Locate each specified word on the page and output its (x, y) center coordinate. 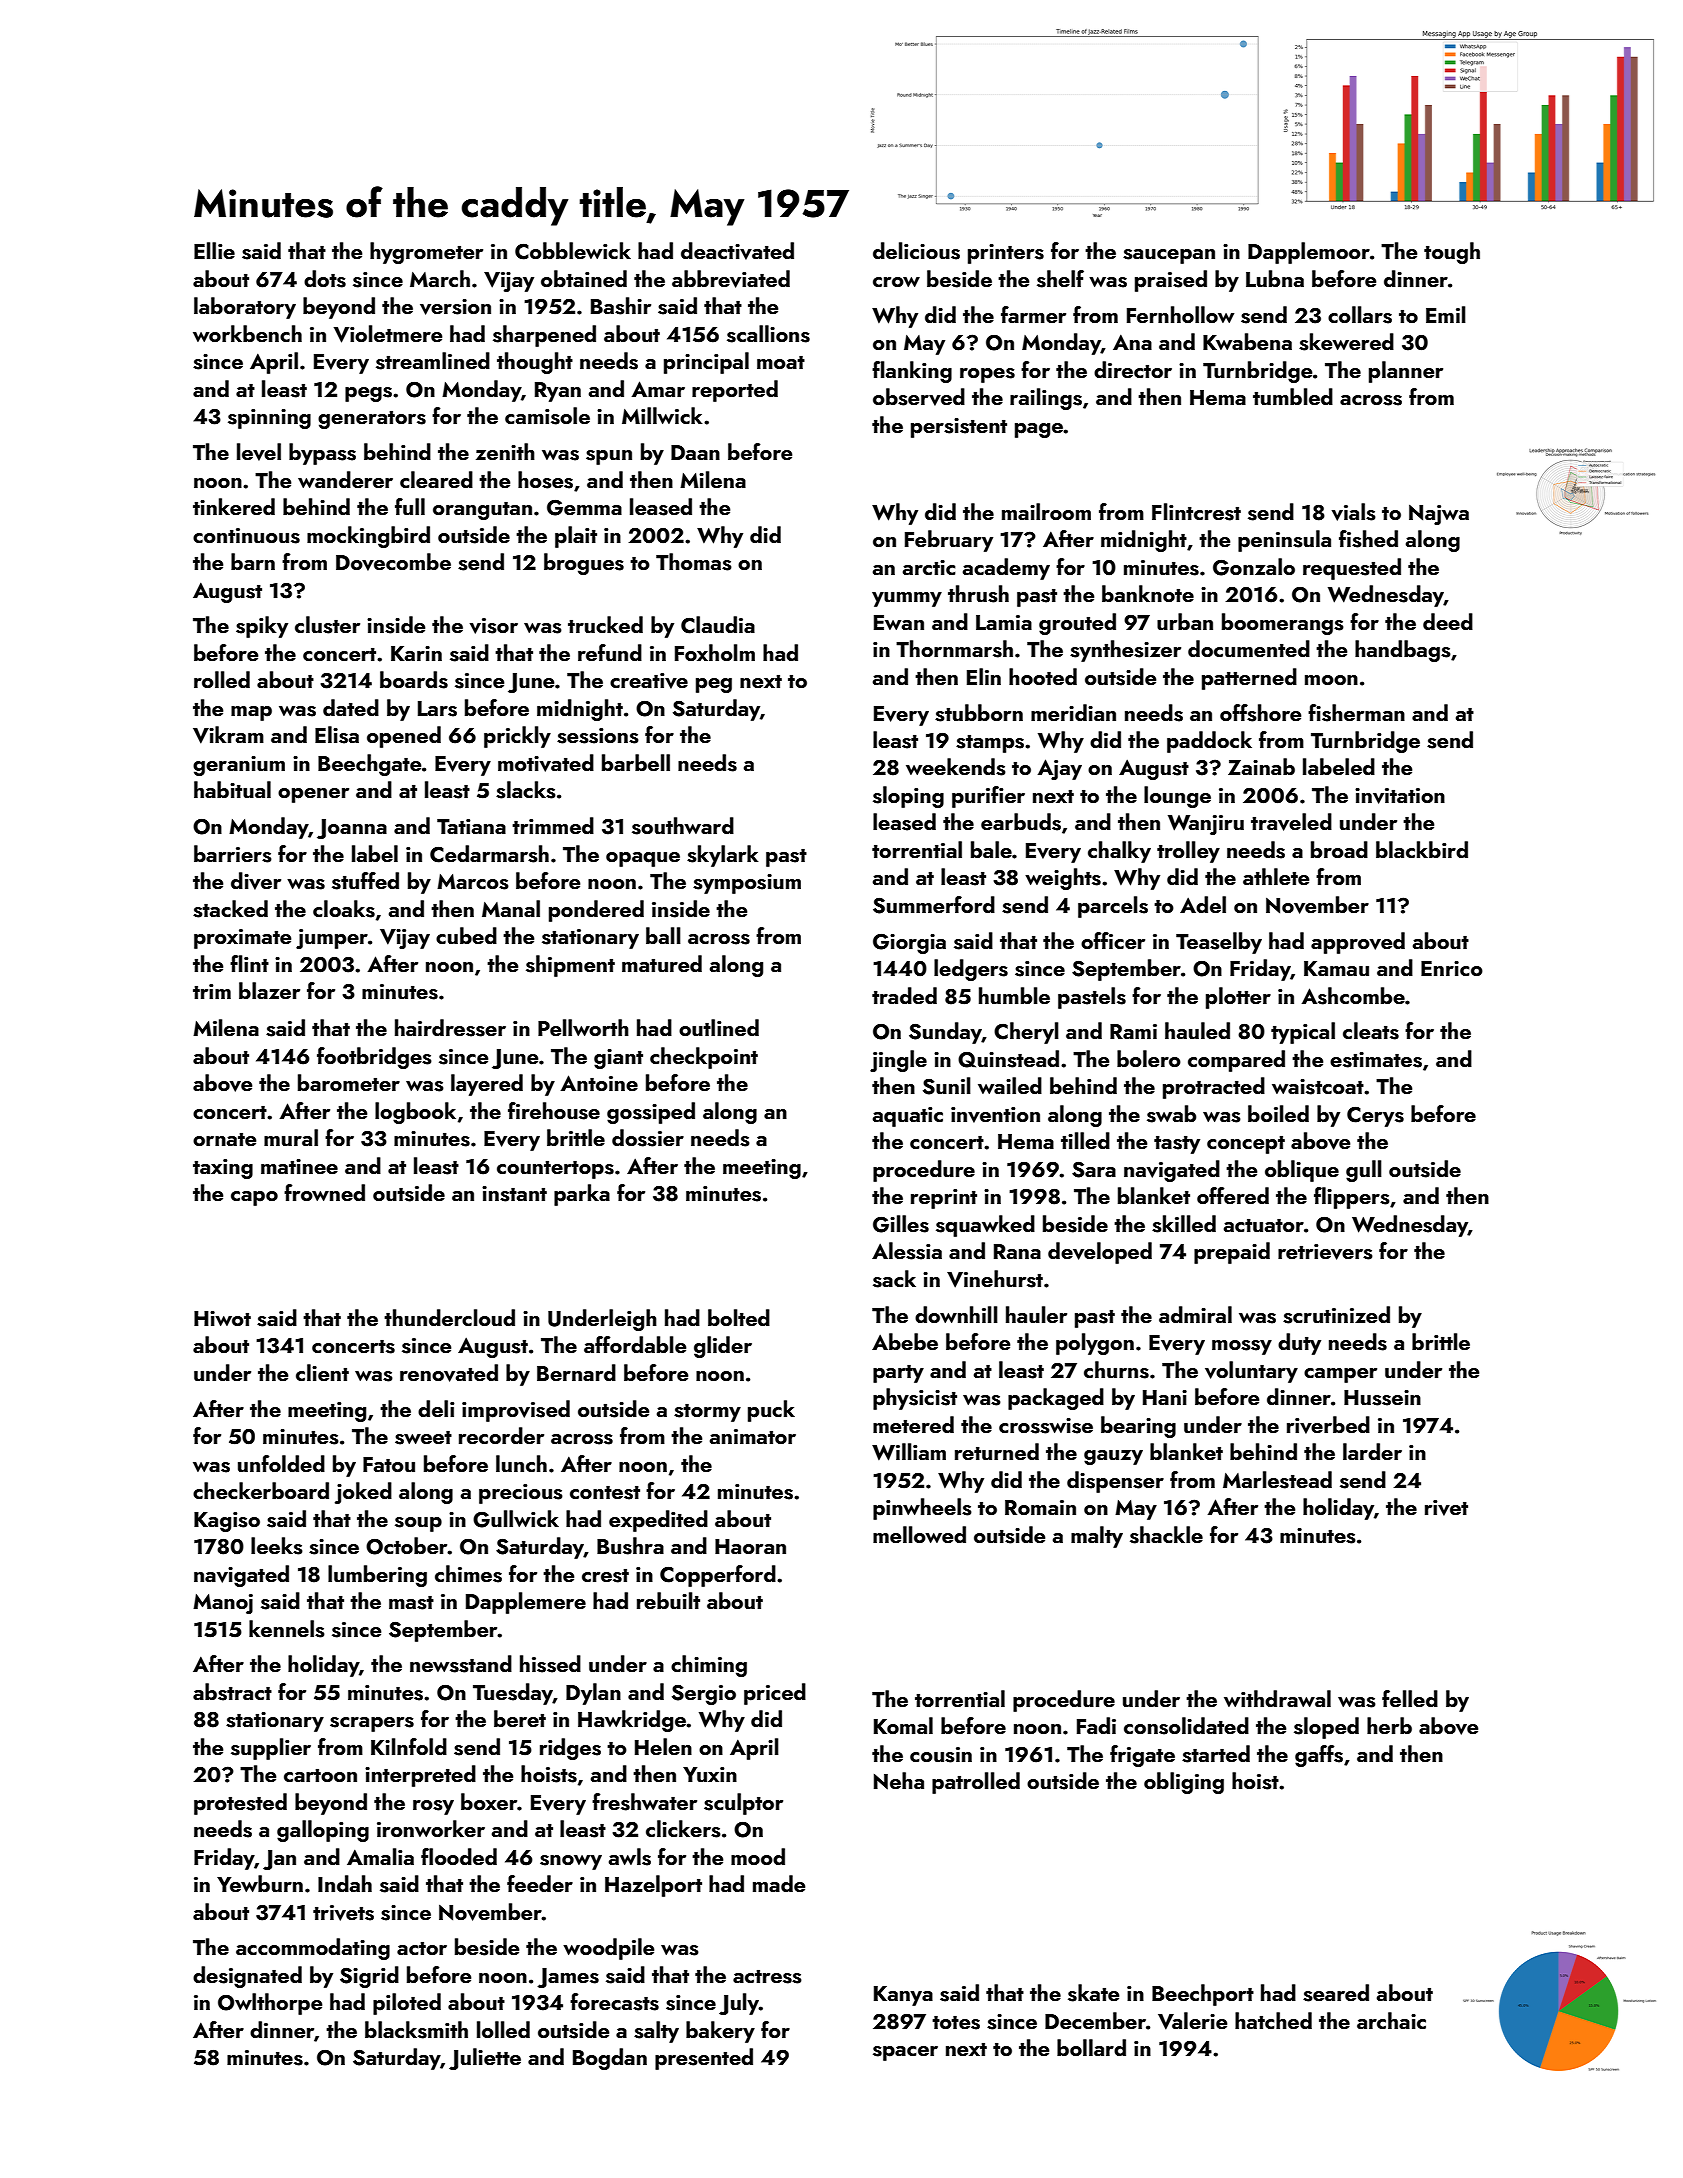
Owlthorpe (270, 2004)
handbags (1403, 651)
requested (1352, 569)
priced (775, 1694)
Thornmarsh (954, 649)
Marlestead (1277, 1480)
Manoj (223, 1604)
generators (372, 420)
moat (781, 362)
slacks (526, 790)
